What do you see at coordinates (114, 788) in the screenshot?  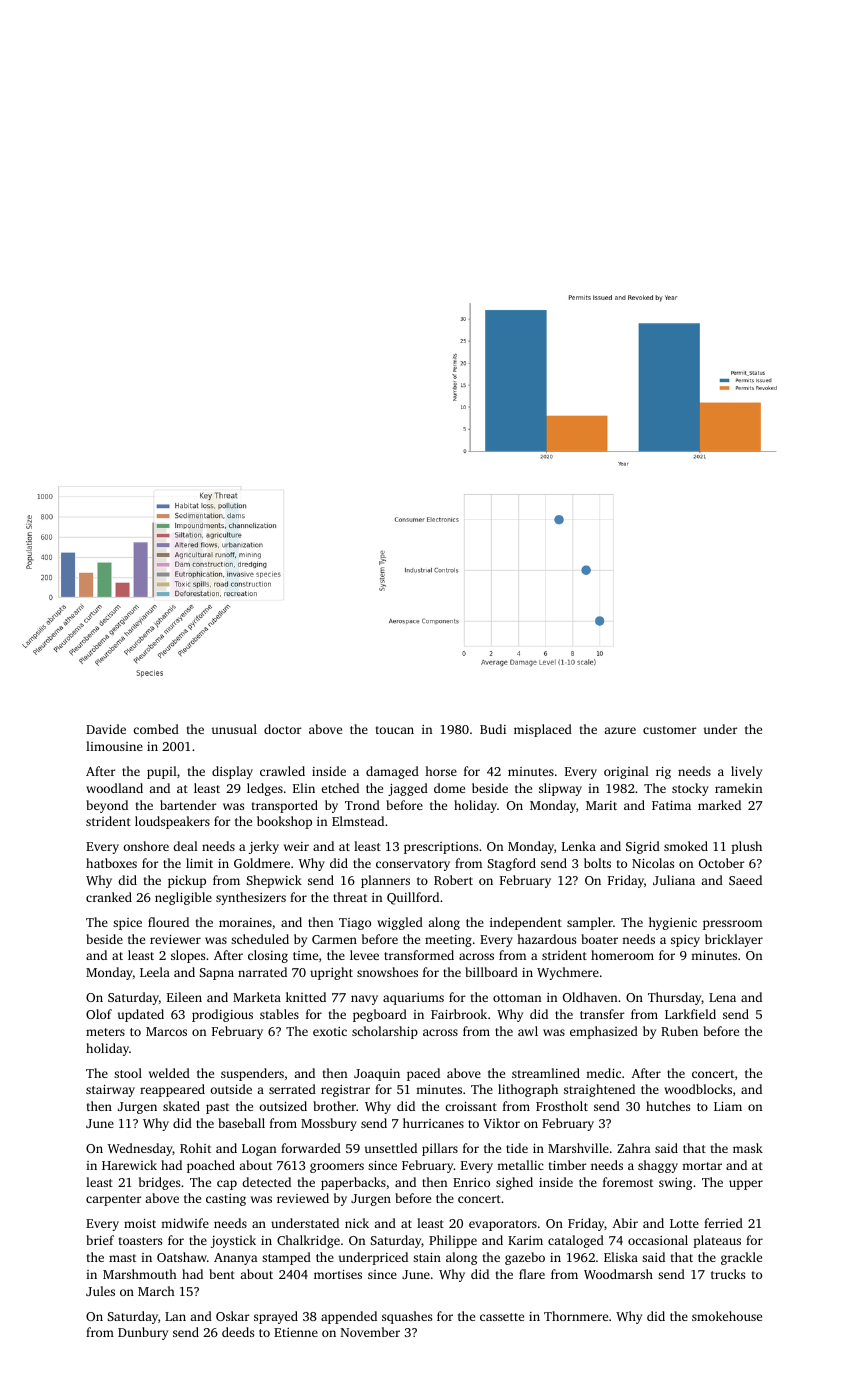 I see `woodland` at bounding box center [114, 788].
